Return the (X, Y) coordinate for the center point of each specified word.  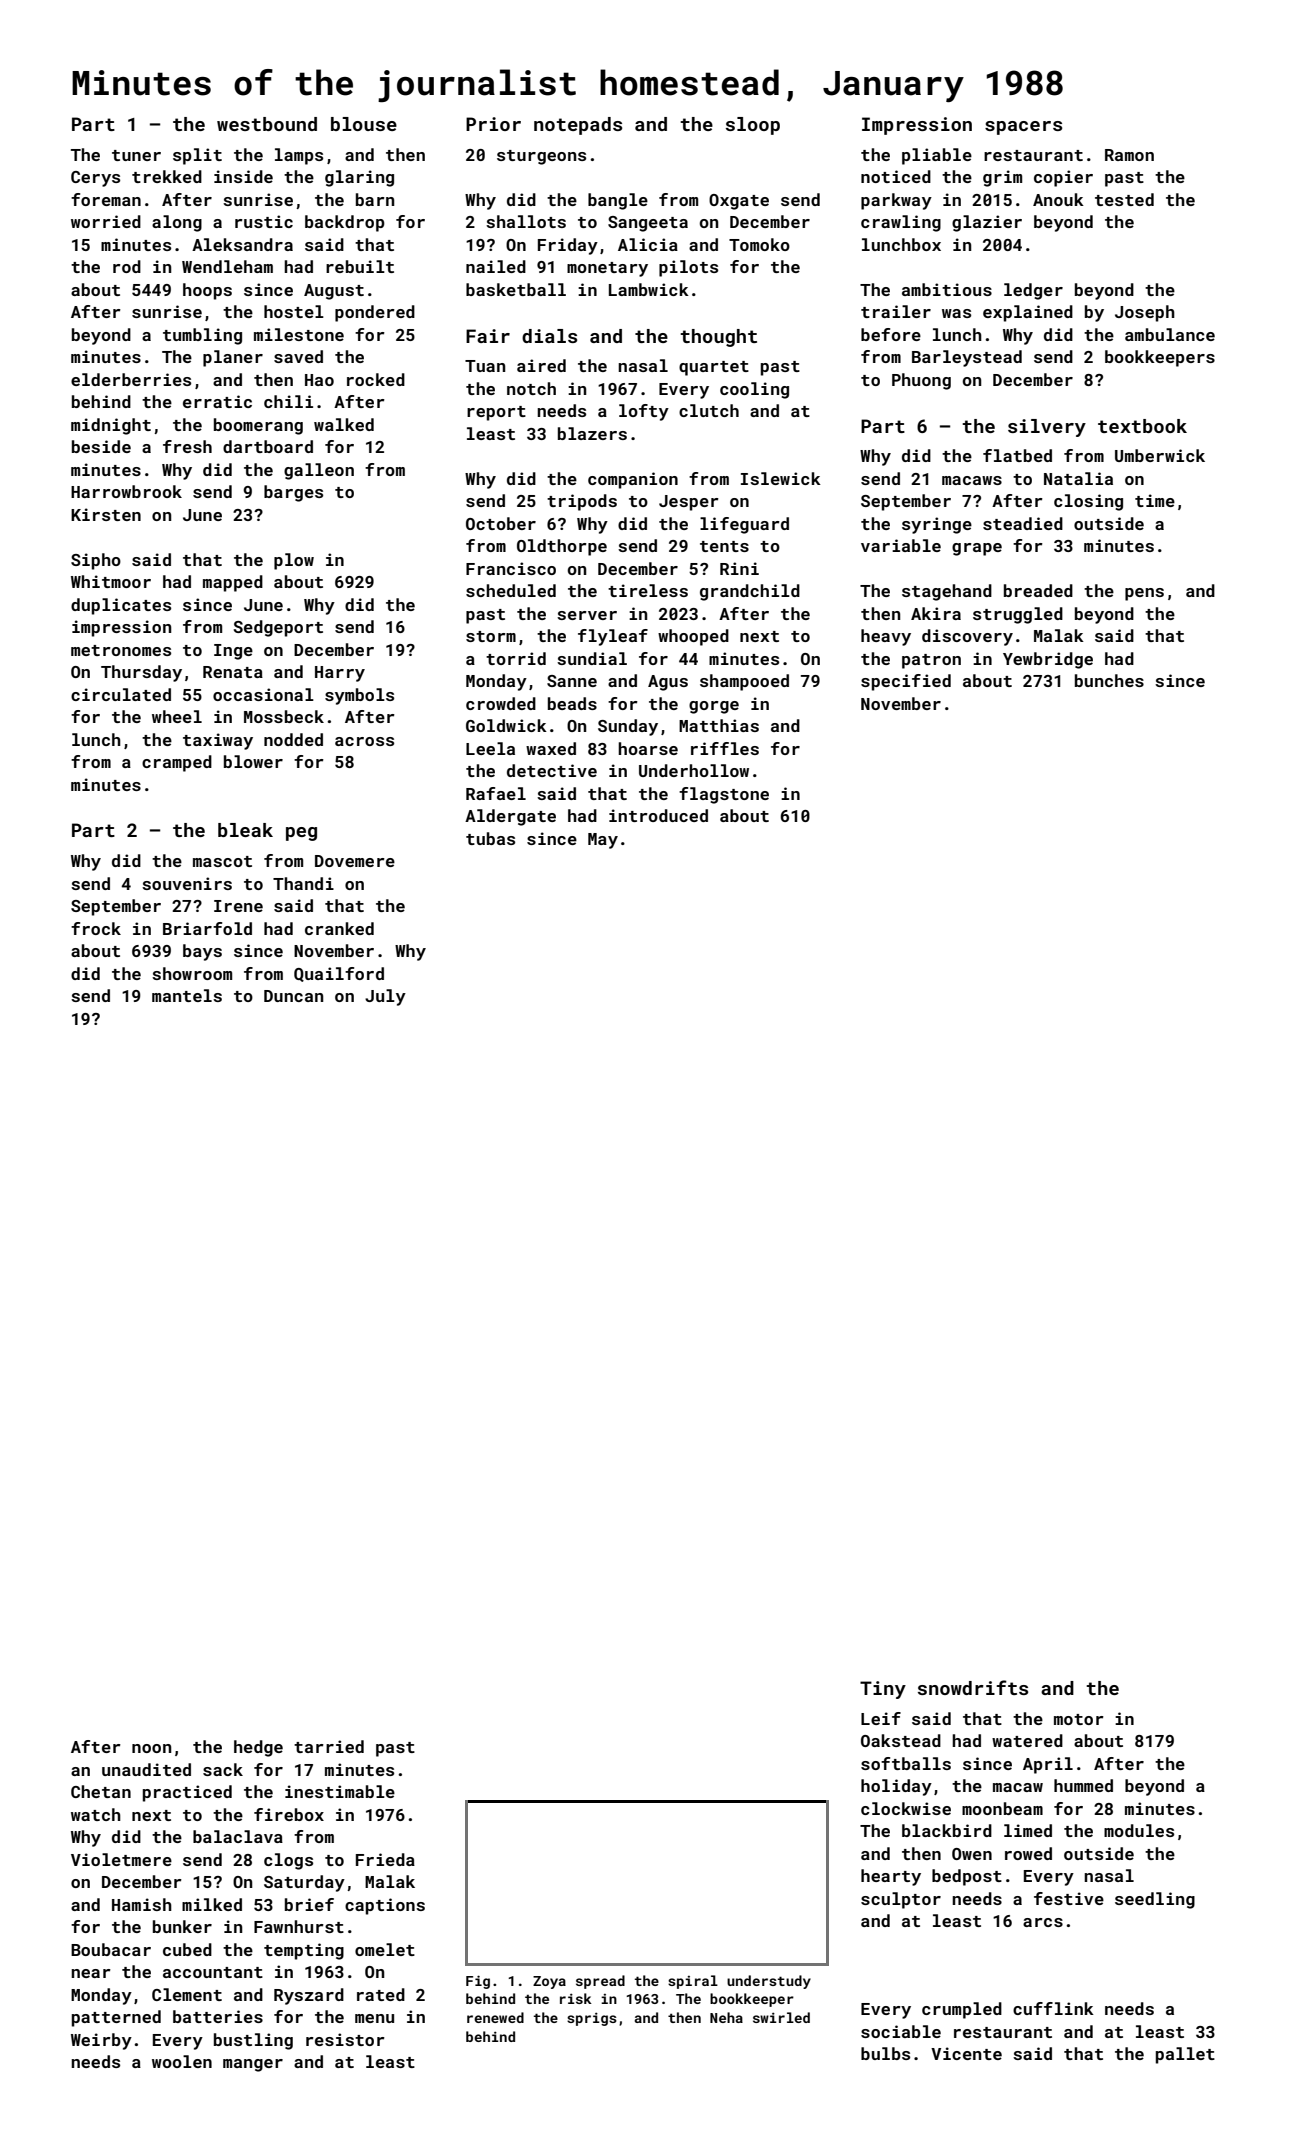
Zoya (549, 1982)
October (501, 523)
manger (253, 2065)
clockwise (906, 1808)
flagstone (724, 795)
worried (106, 221)
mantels (187, 995)
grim (1002, 178)
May (603, 841)
